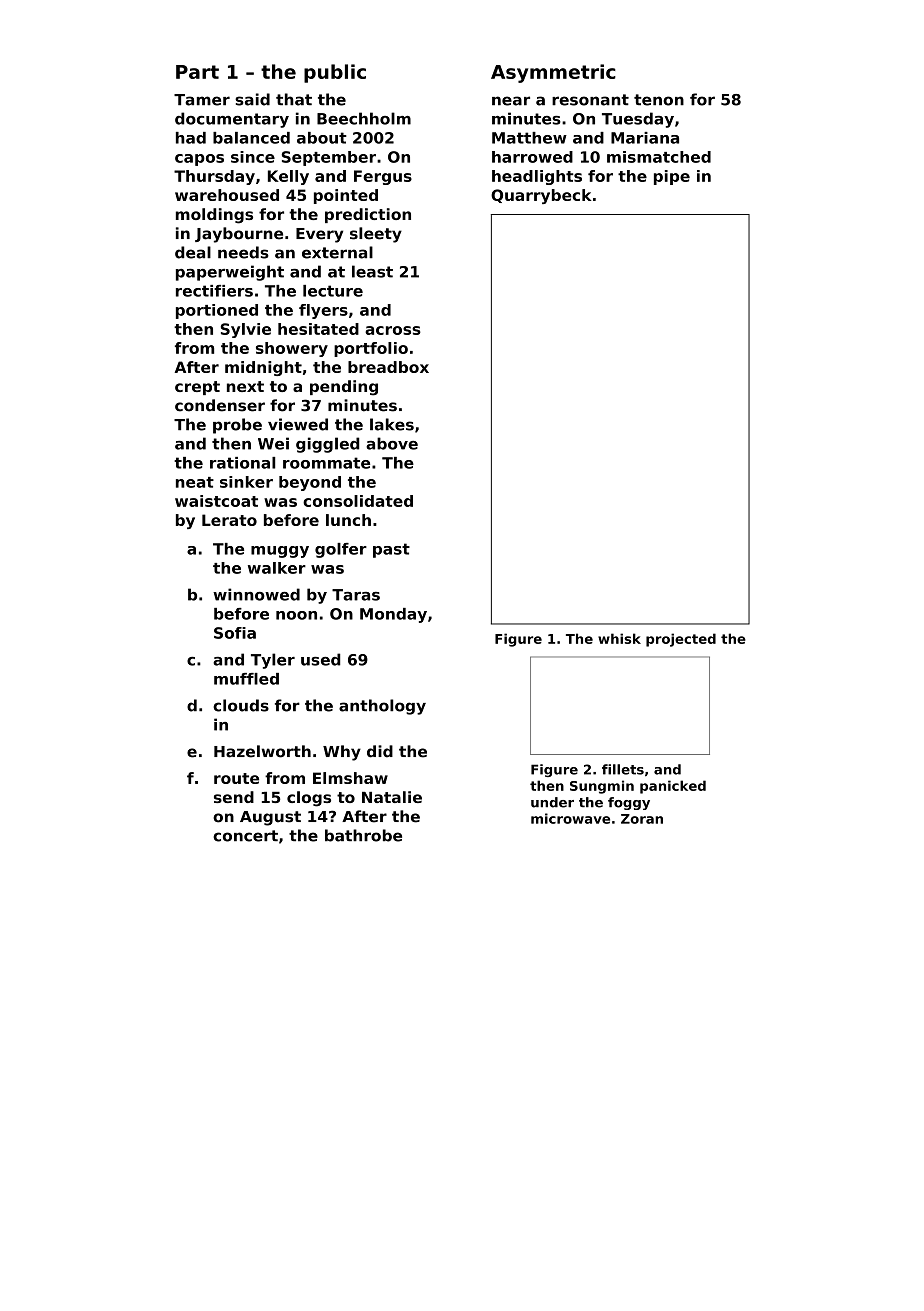 Image resolution: width=924 pixels, height=1311 pixels. I want to click on route, so click(236, 778).
